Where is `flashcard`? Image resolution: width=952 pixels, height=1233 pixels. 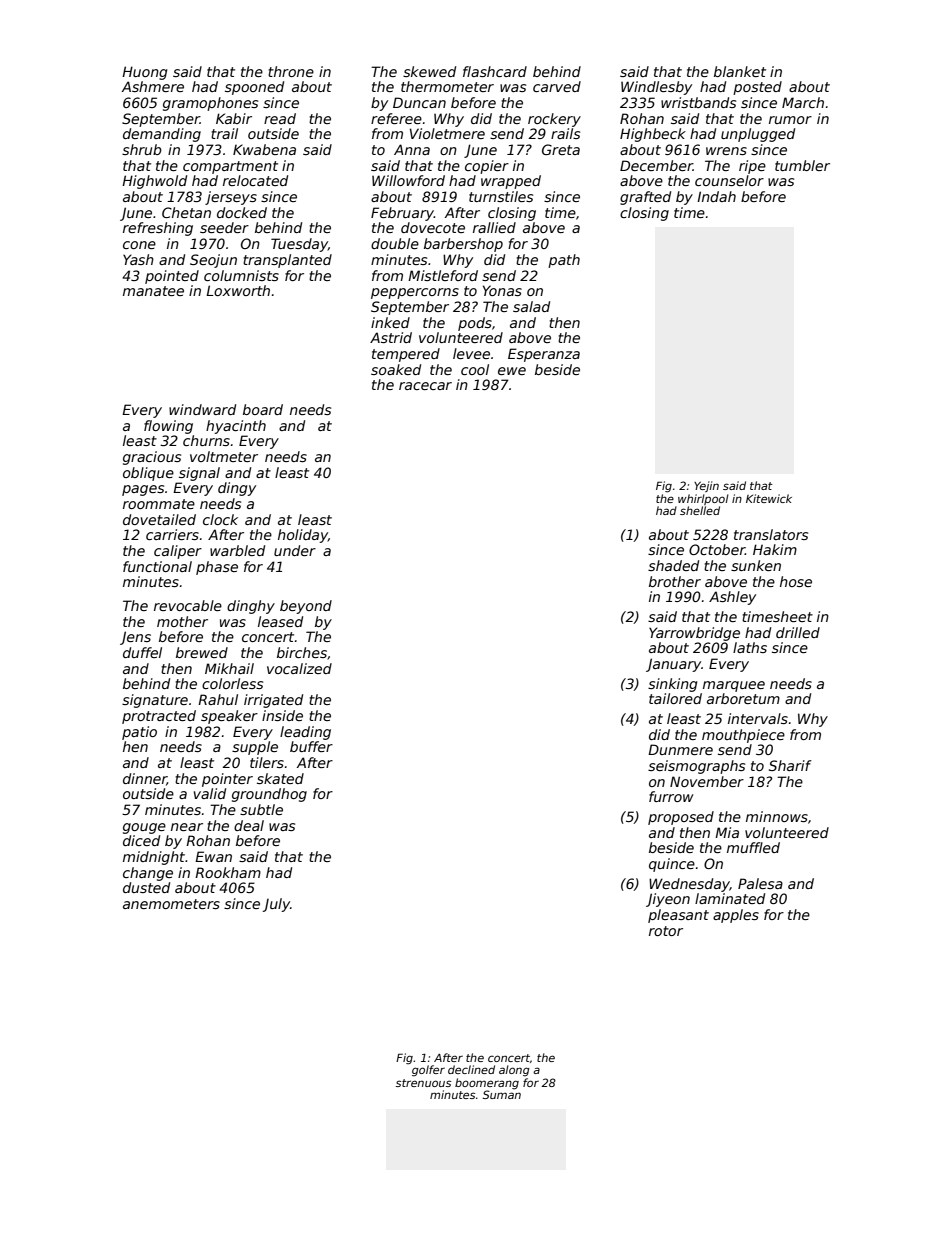
flashcard is located at coordinates (495, 71).
